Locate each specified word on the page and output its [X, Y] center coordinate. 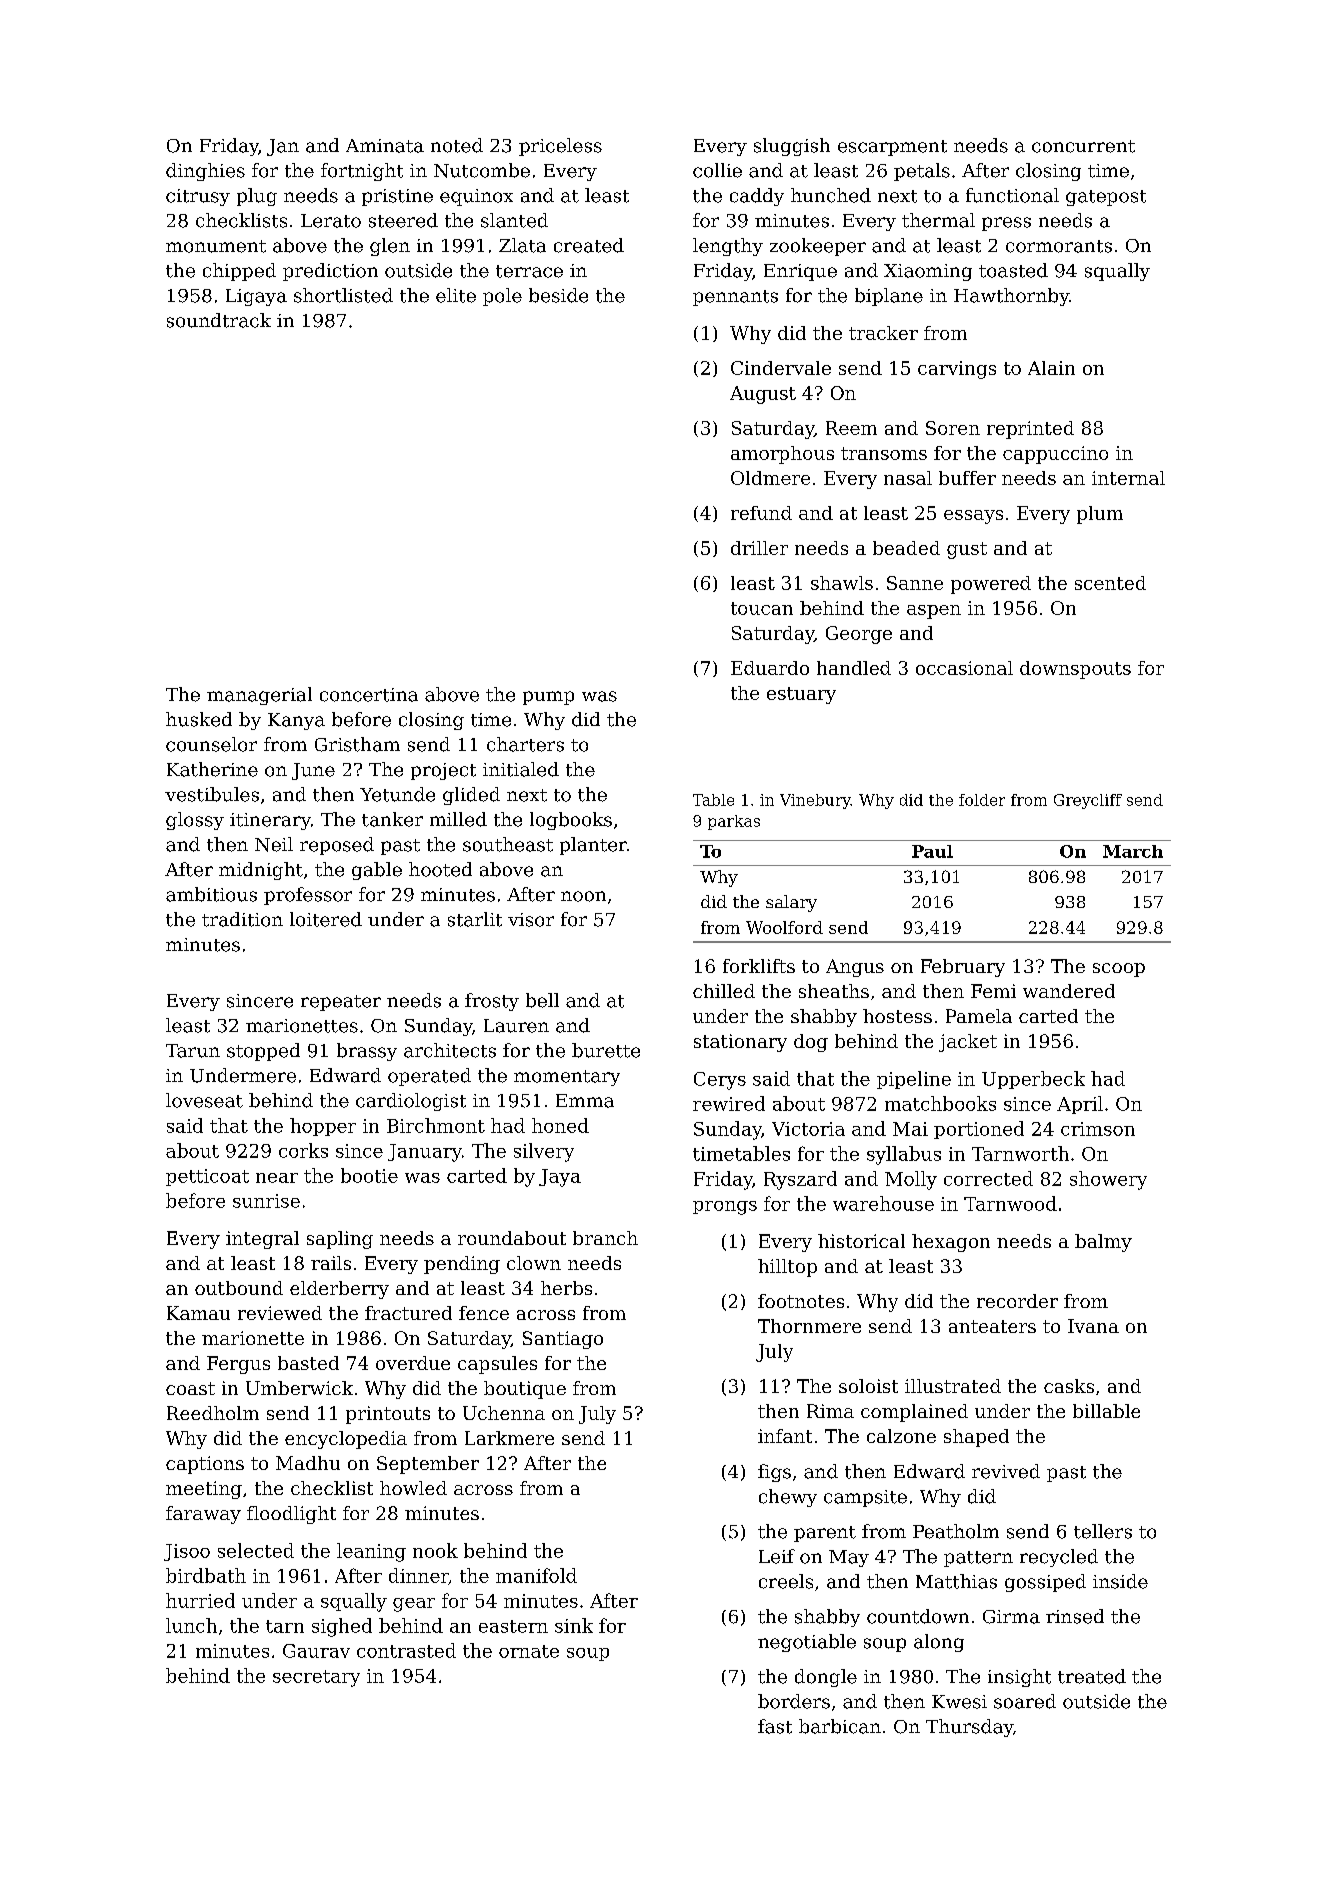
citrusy [198, 197]
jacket [968, 1043]
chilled [724, 991]
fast [775, 1726]
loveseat [204, 1100]
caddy [757, 197]
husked [199, 719]
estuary [801, 695]
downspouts [1075, 670]
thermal [938, 220]
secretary [316, 1678]
